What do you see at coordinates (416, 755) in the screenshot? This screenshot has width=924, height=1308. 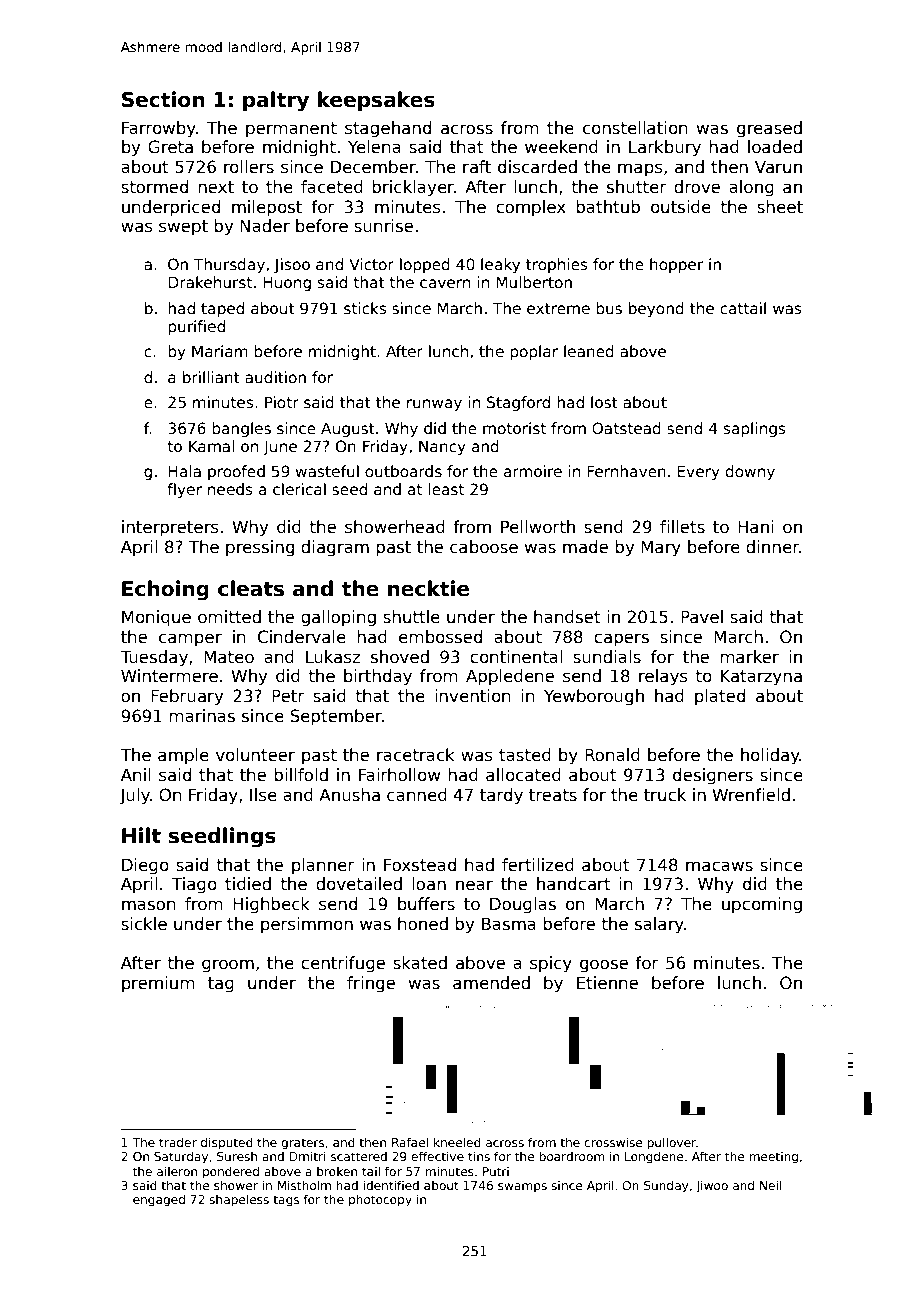 I see `racetrack` at bounding box center [416, 755].
